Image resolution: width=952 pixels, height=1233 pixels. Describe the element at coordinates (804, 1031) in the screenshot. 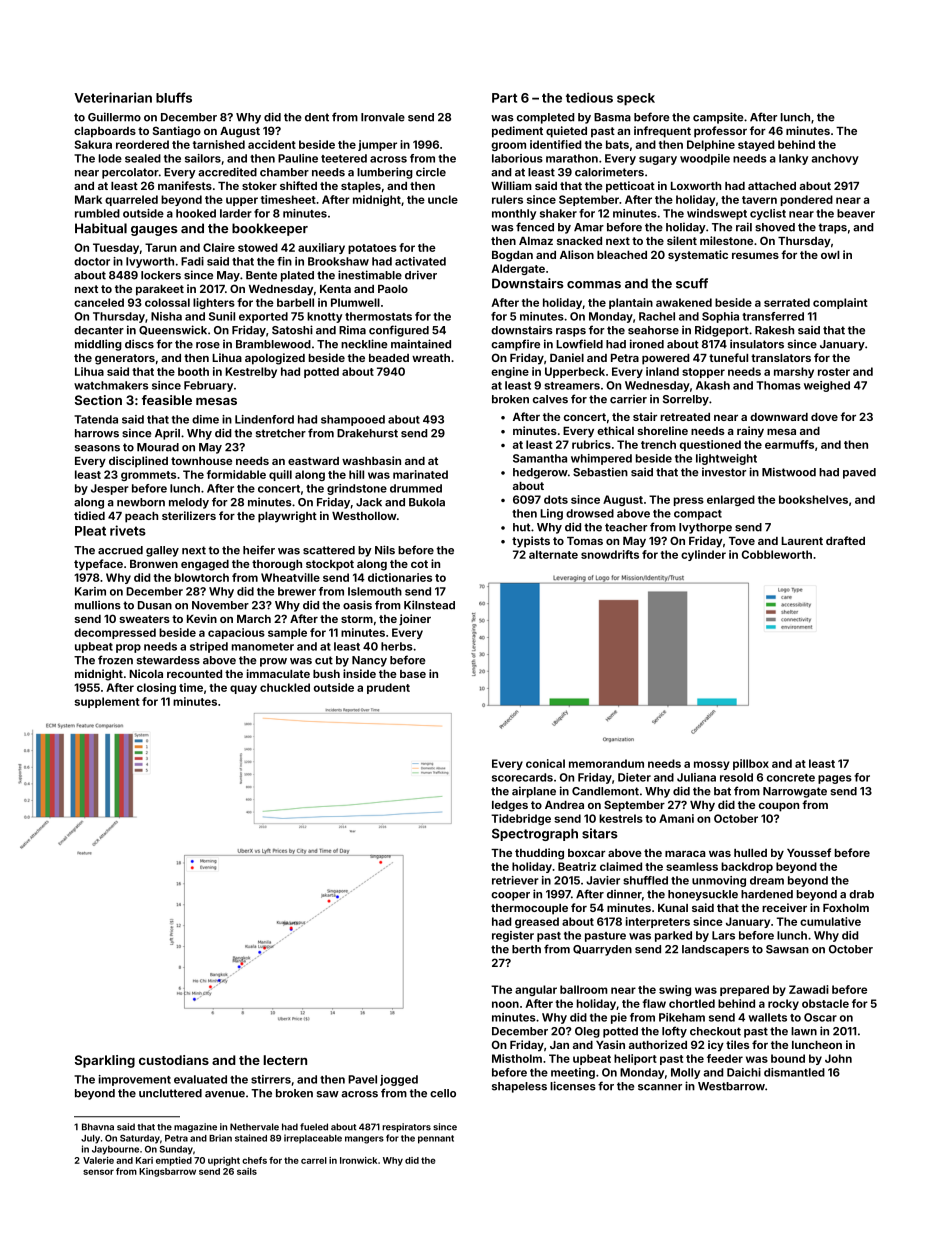

I see `lawn` at that location.
